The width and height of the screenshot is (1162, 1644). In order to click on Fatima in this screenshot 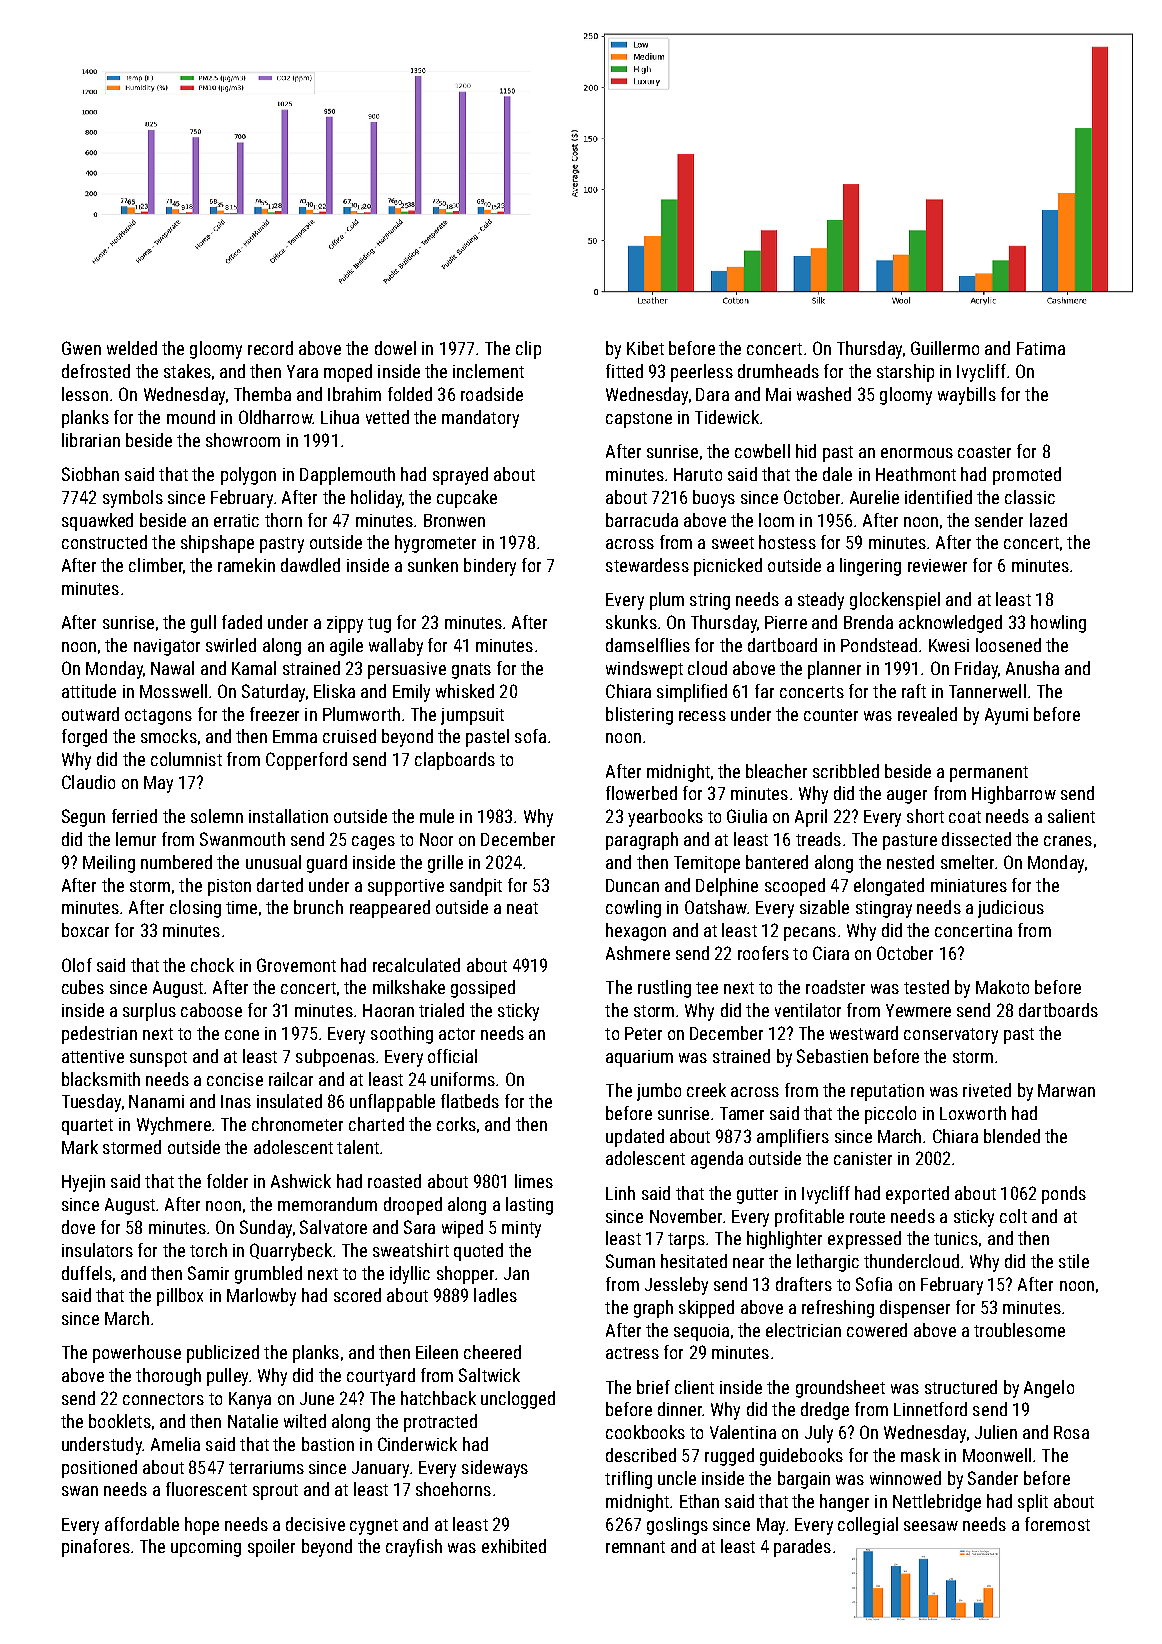, I will do `click(1041, 348)`.
